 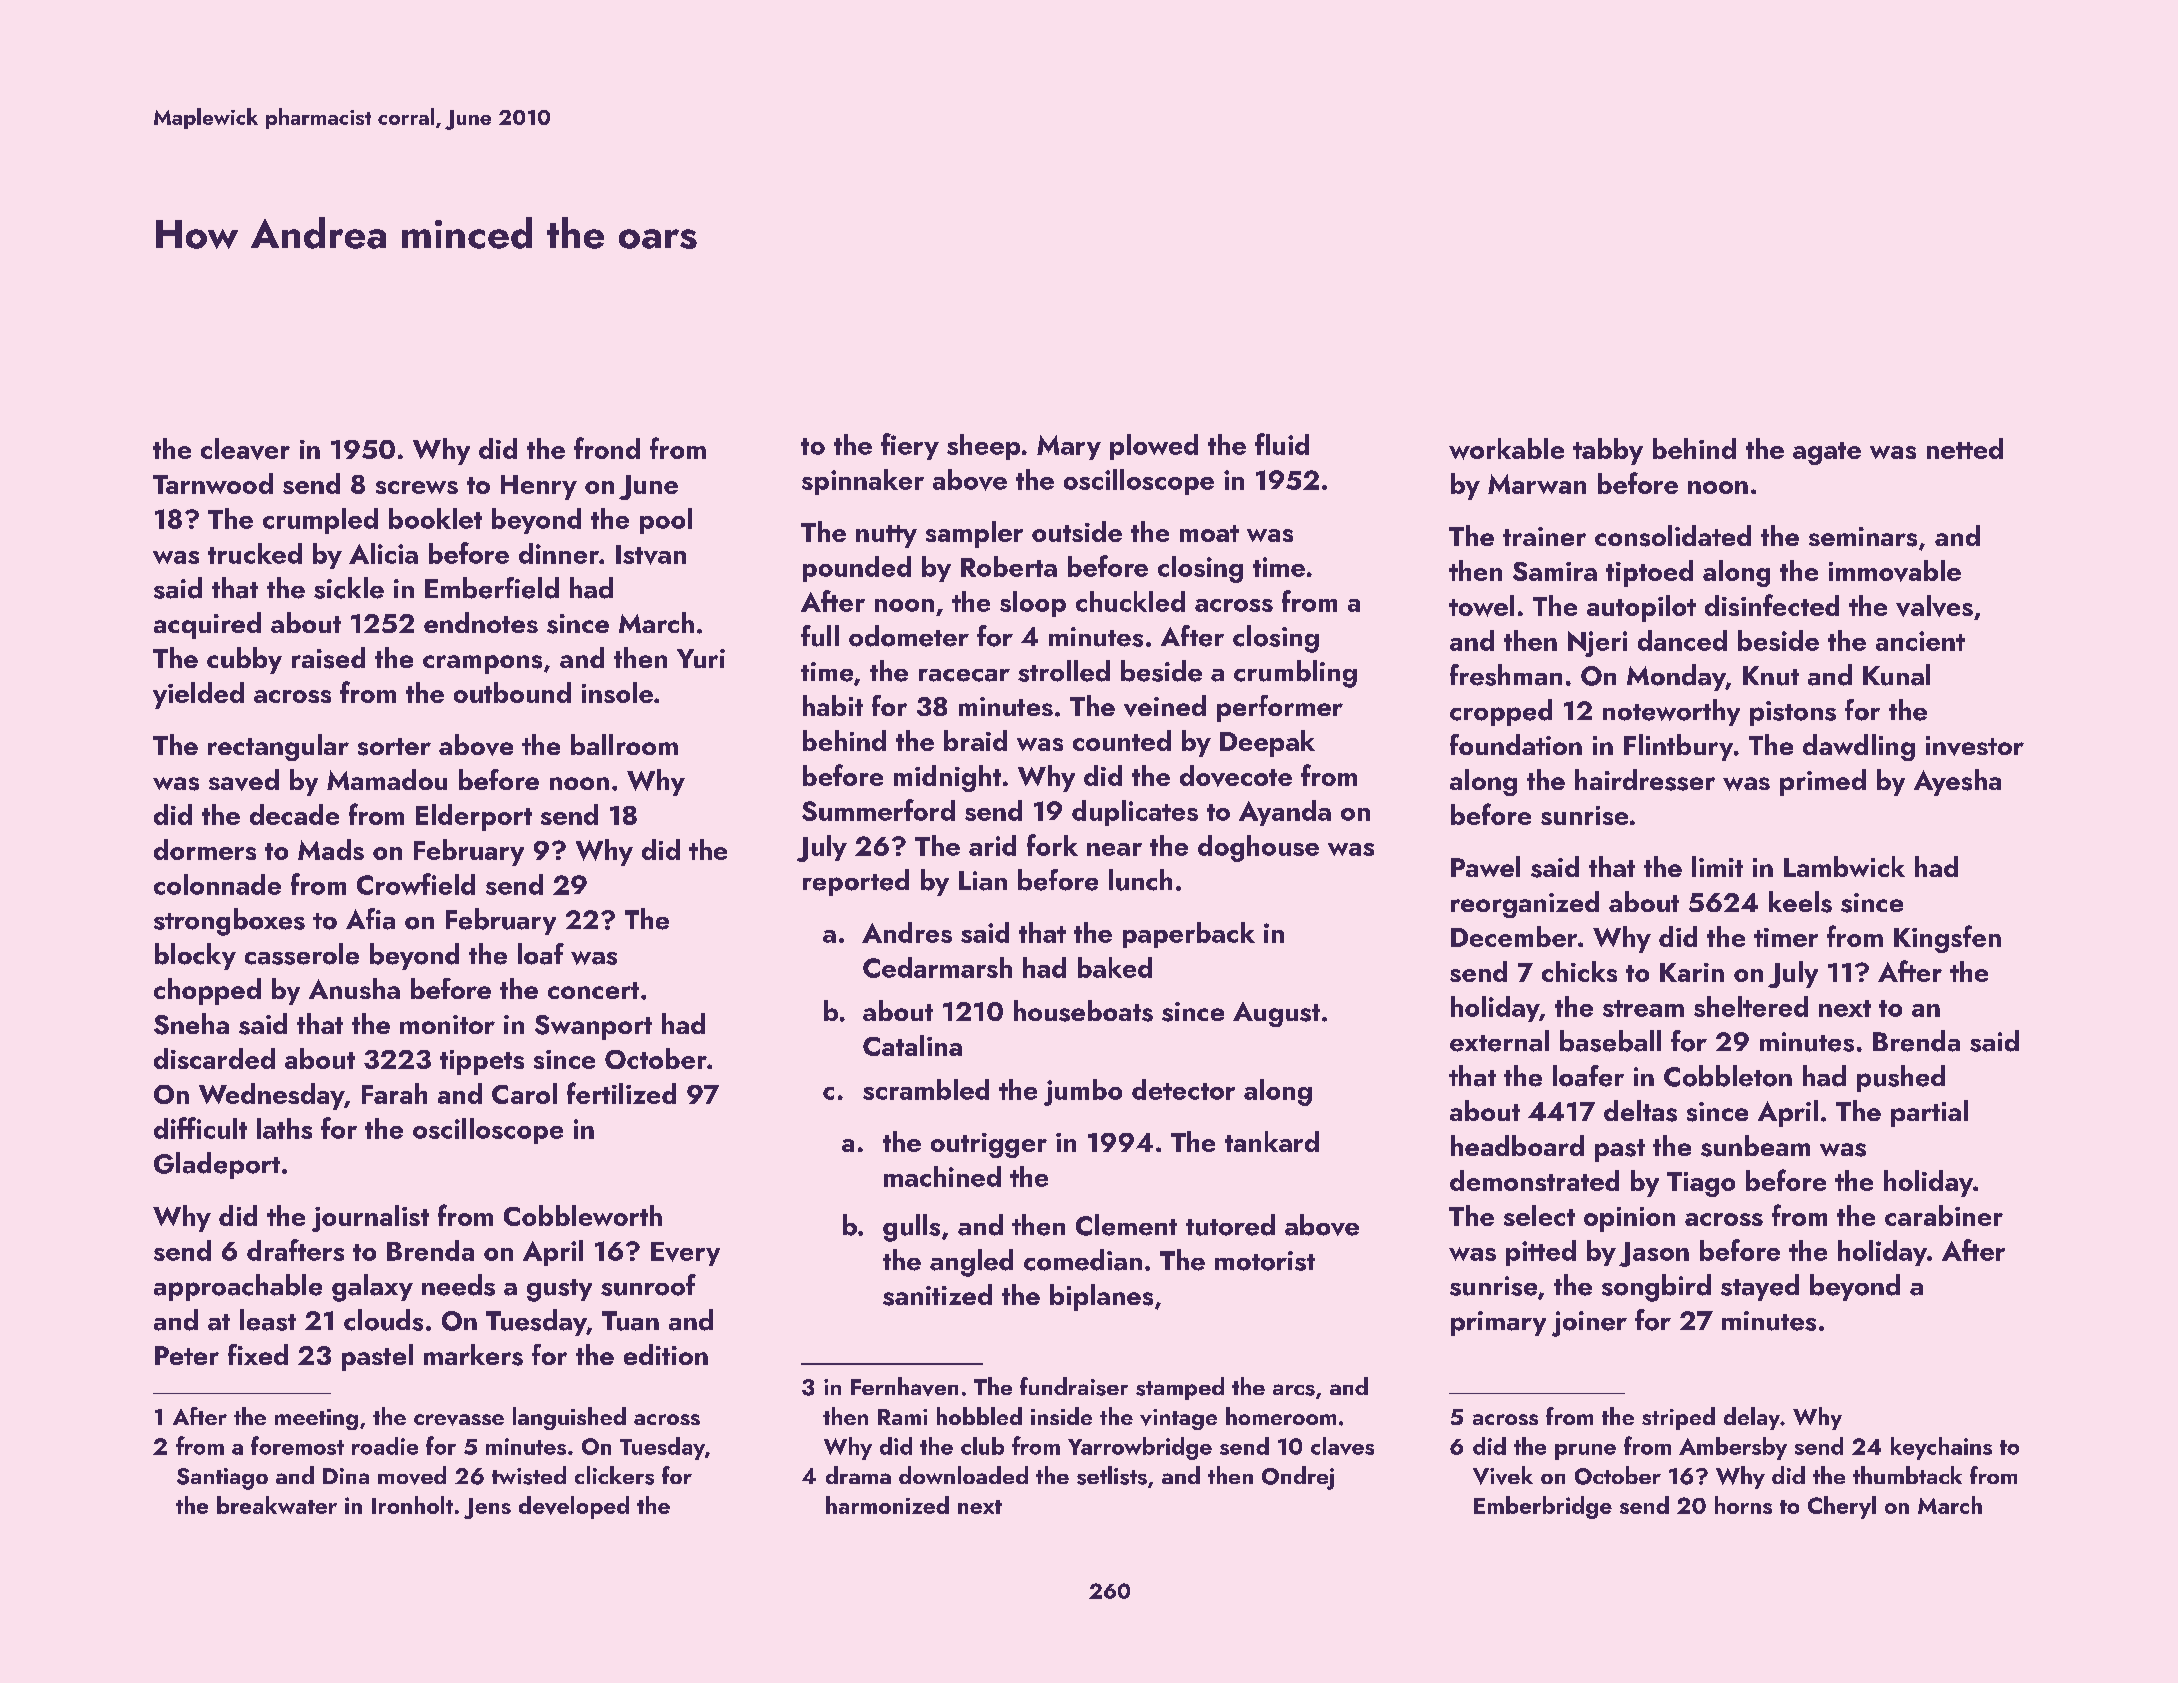 I want to click on Ondrej, so click(x=1298, y=1478).
